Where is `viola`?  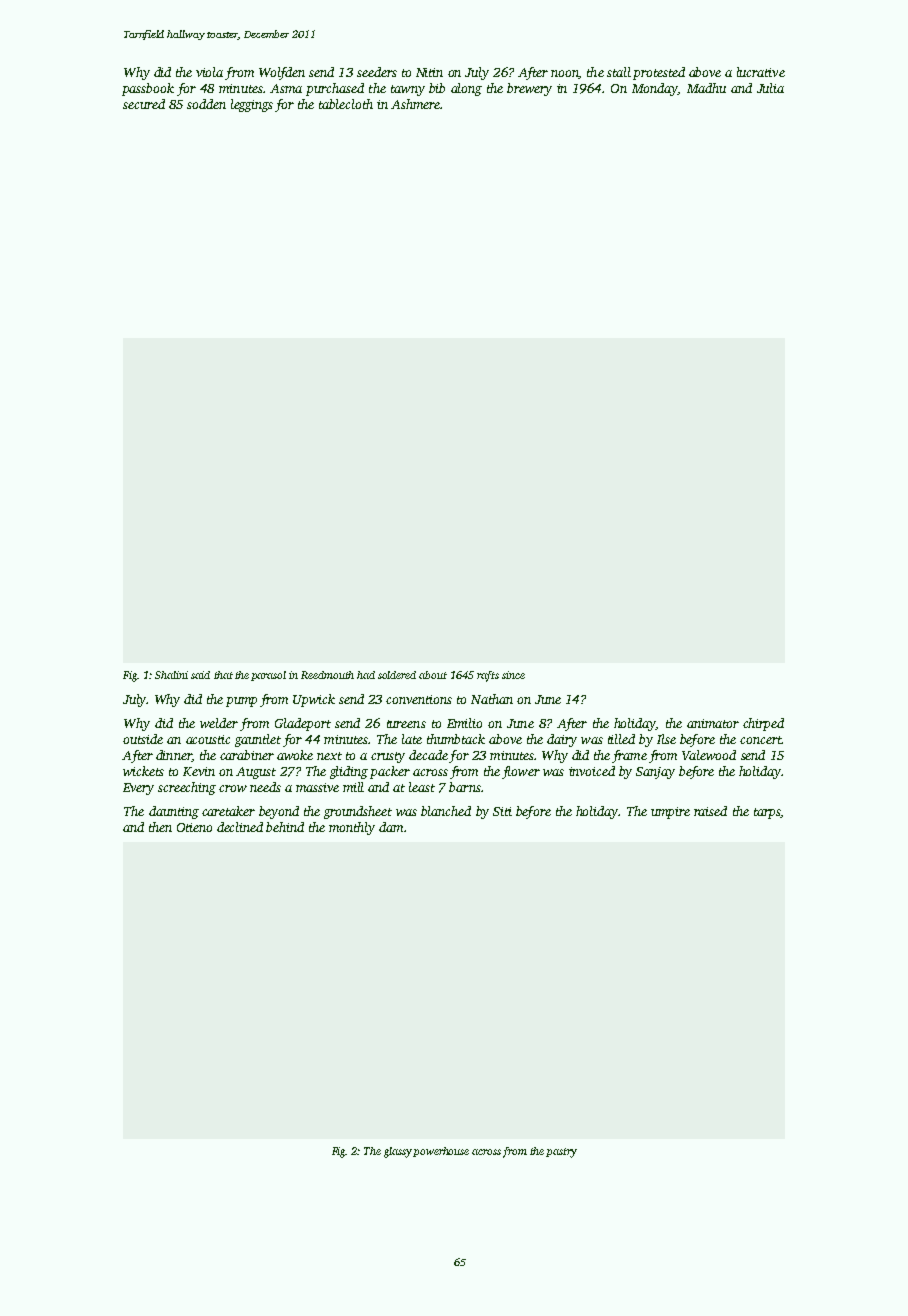
viola is located at coordinates (209, 72).
